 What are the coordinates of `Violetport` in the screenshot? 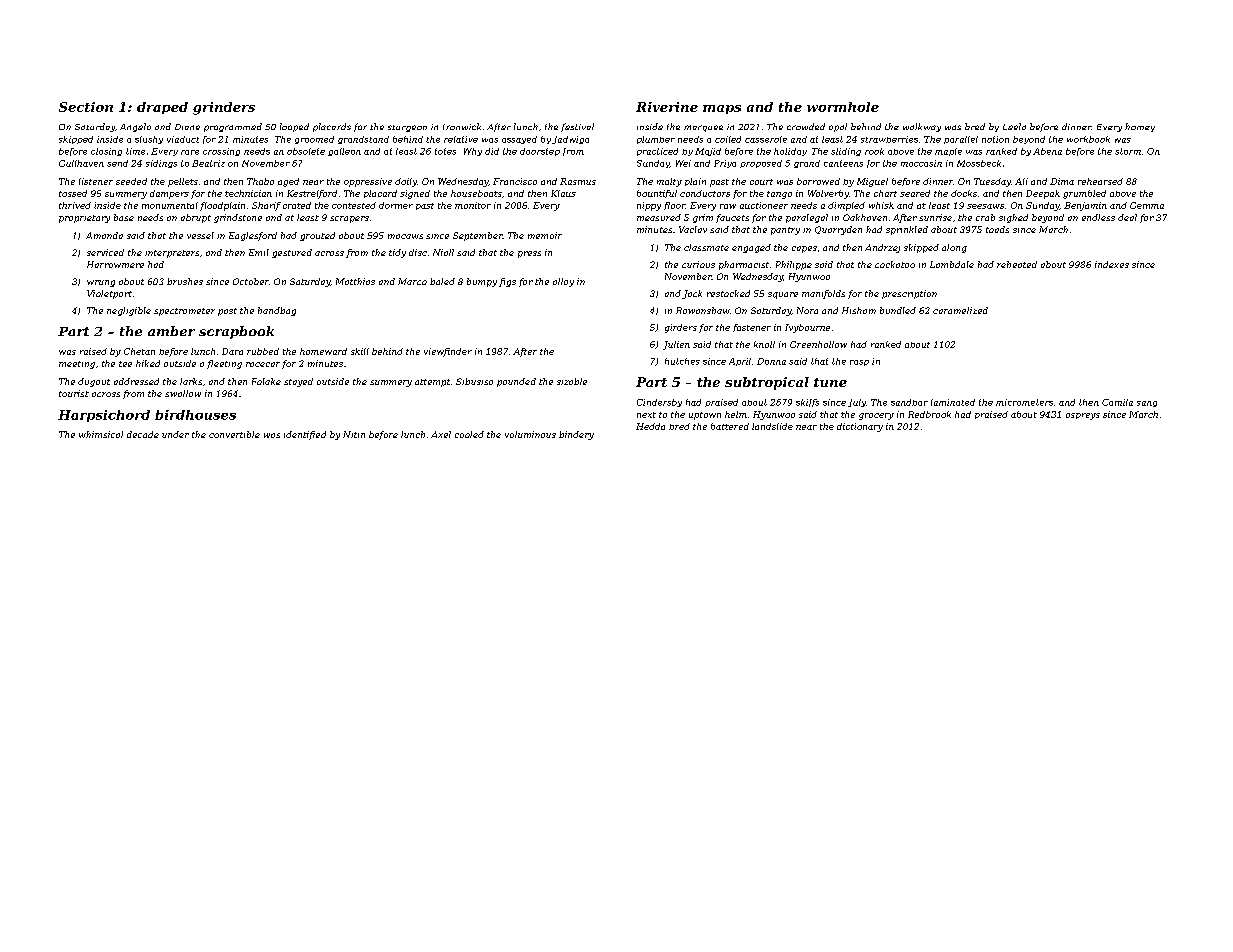 It's located at (109, 294).
